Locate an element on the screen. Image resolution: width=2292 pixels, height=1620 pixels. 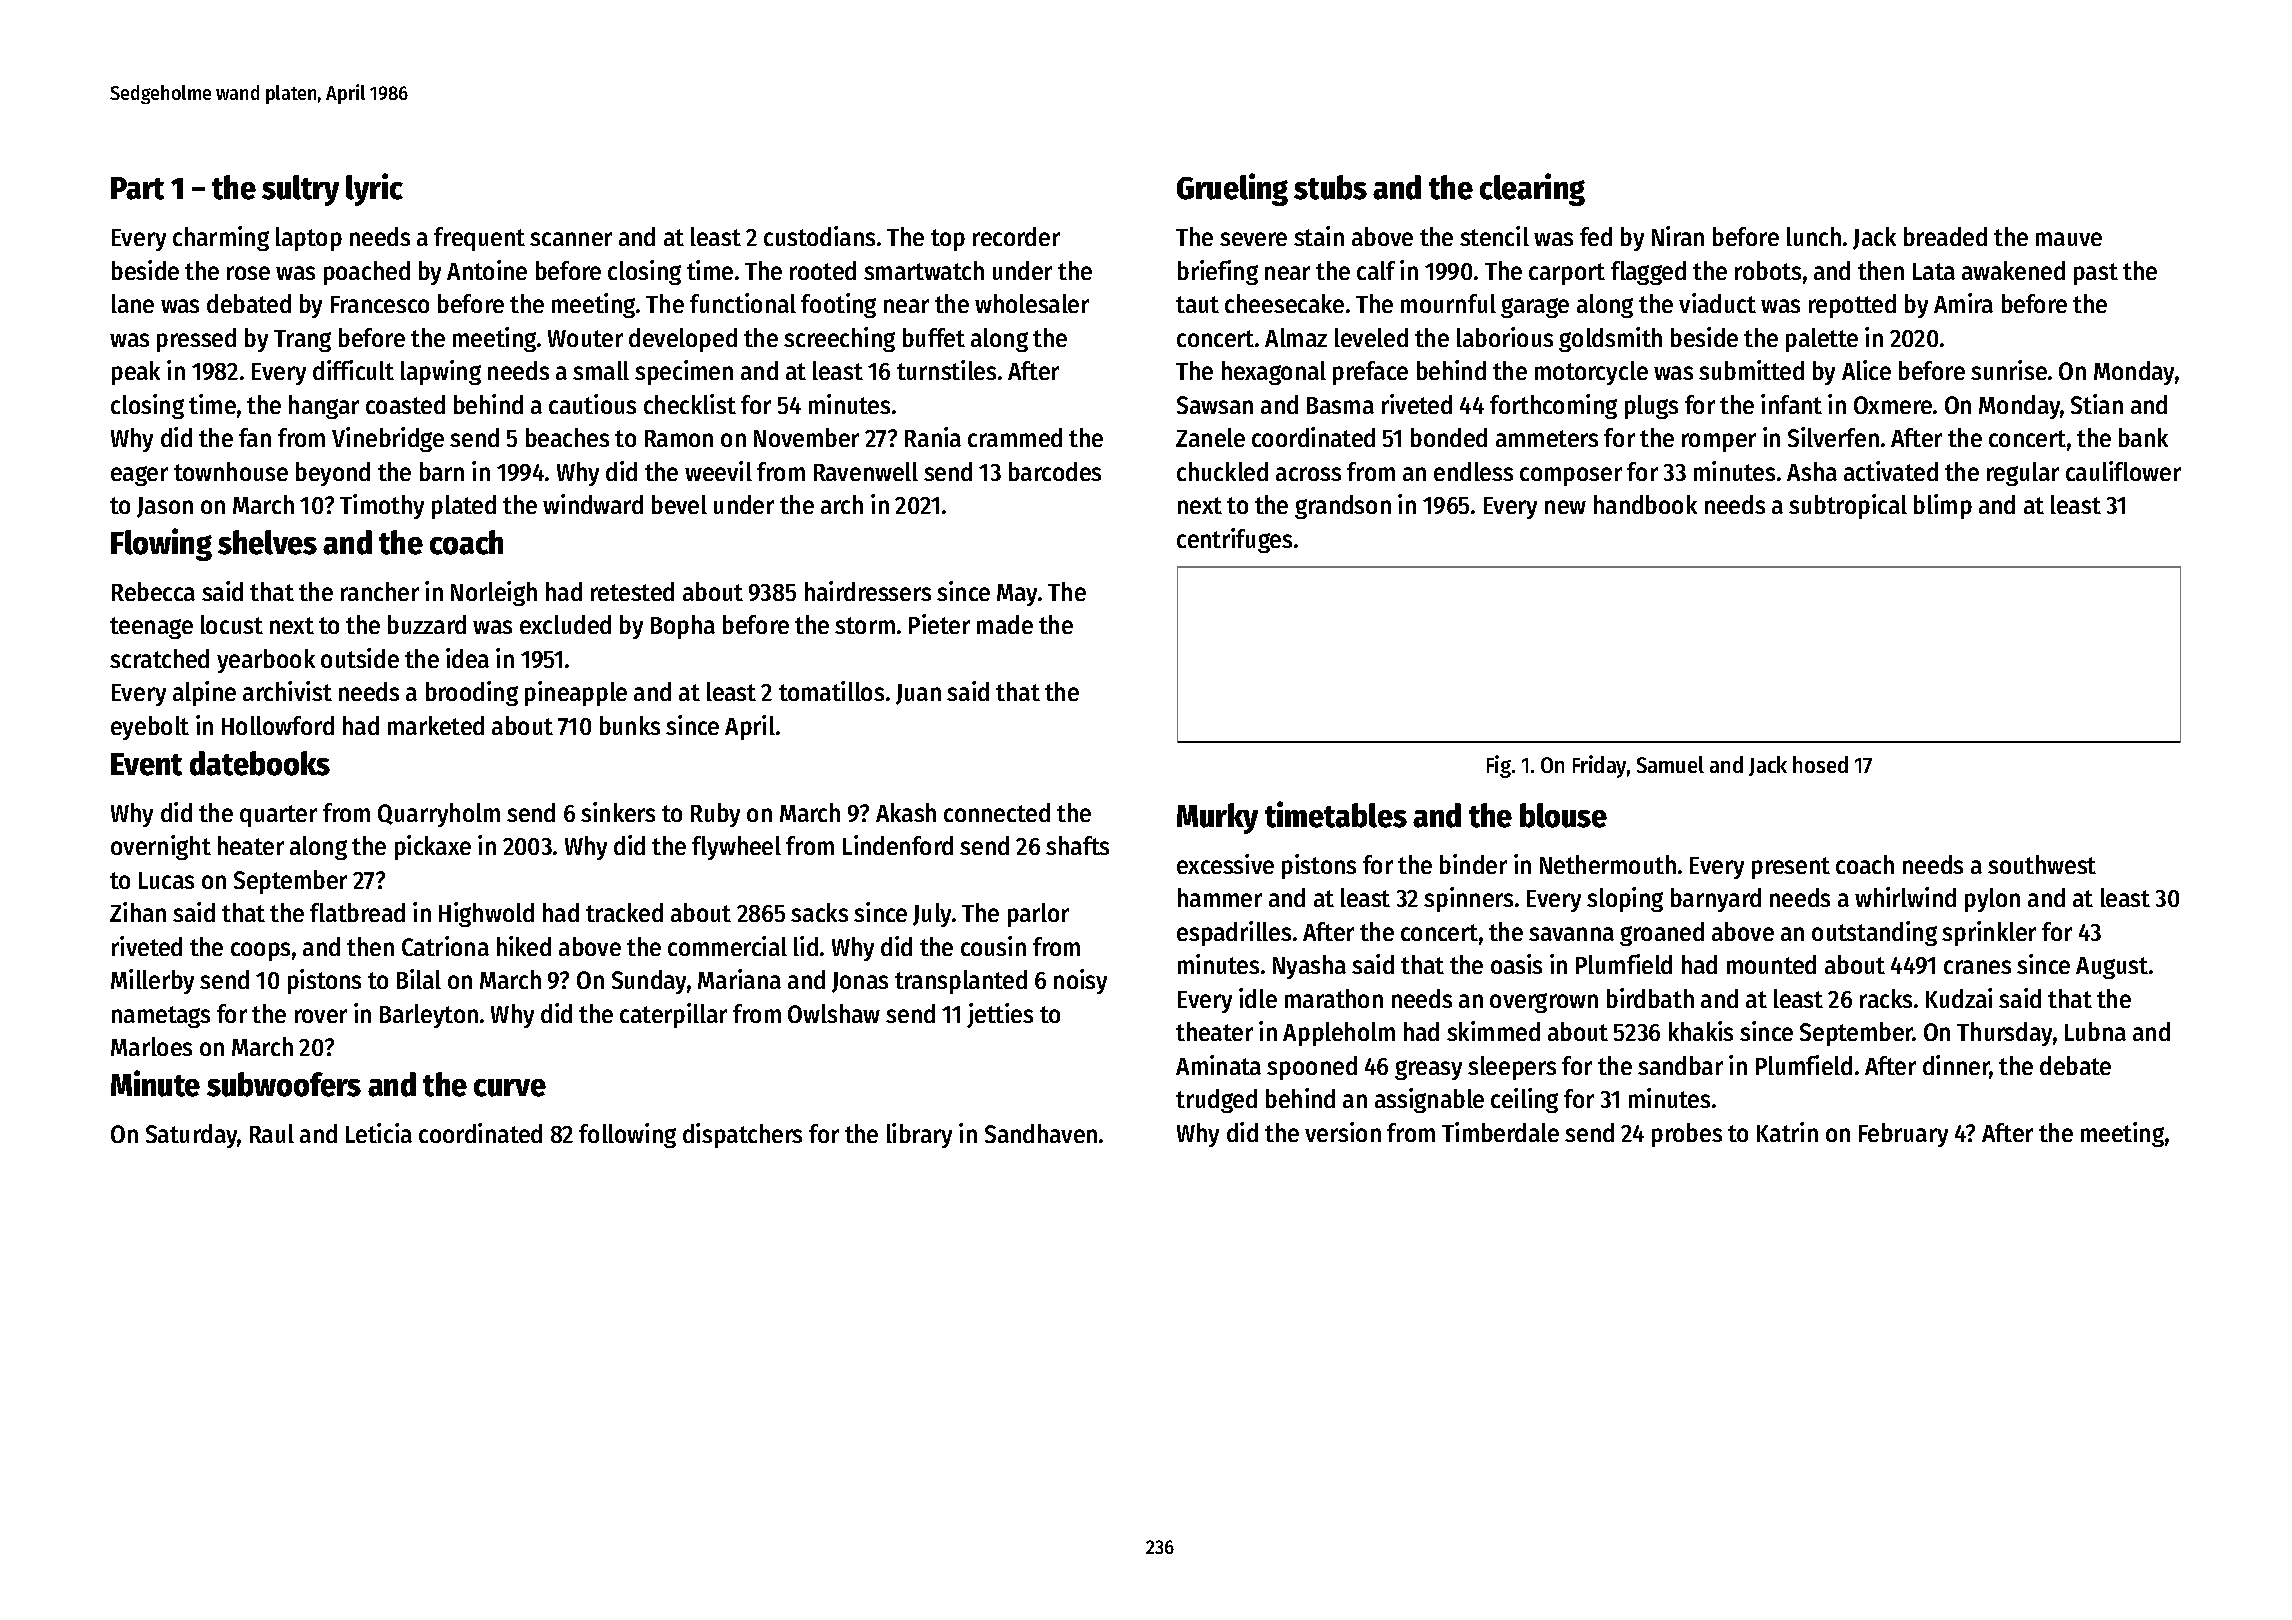
clearing is located at coordinates (1532, 189).
